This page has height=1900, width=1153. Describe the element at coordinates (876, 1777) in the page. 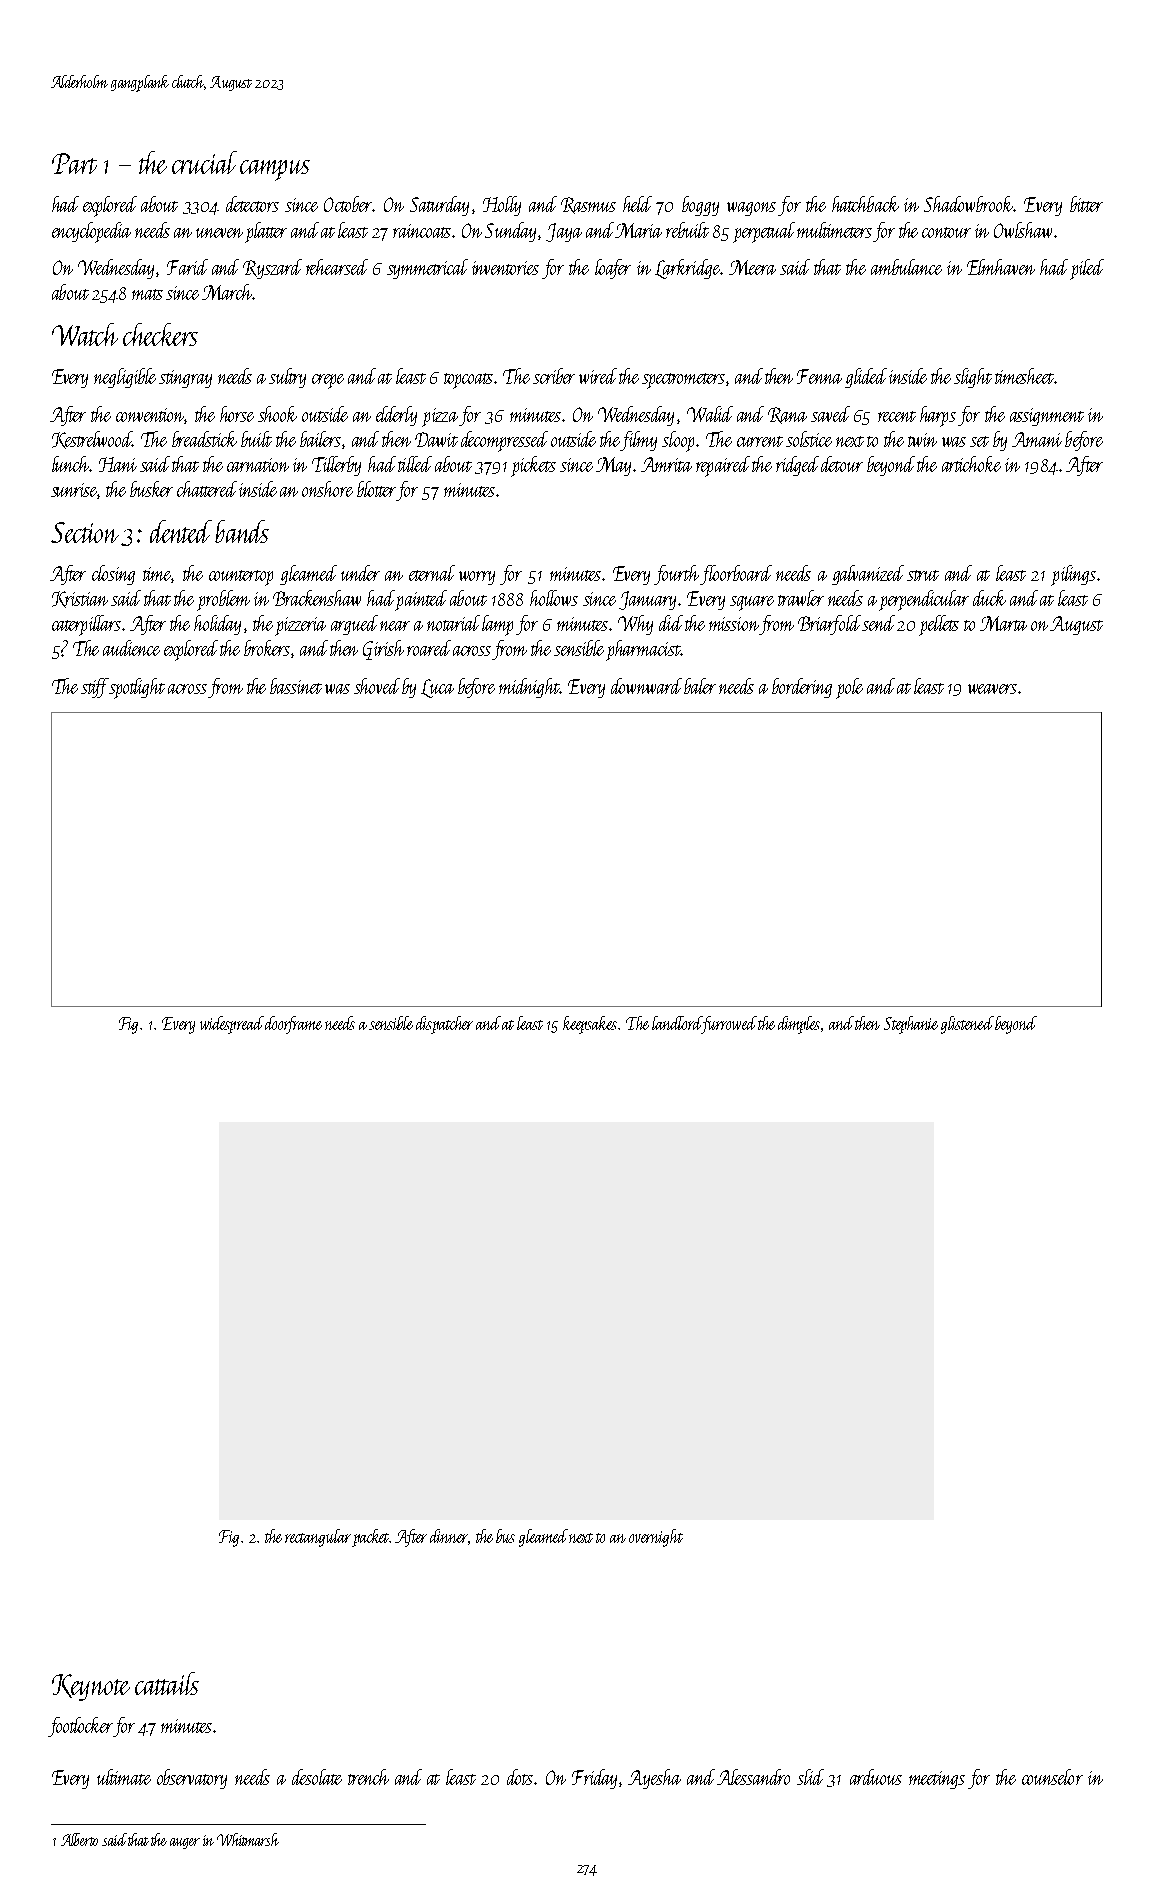

I see `arduous` at that location.
